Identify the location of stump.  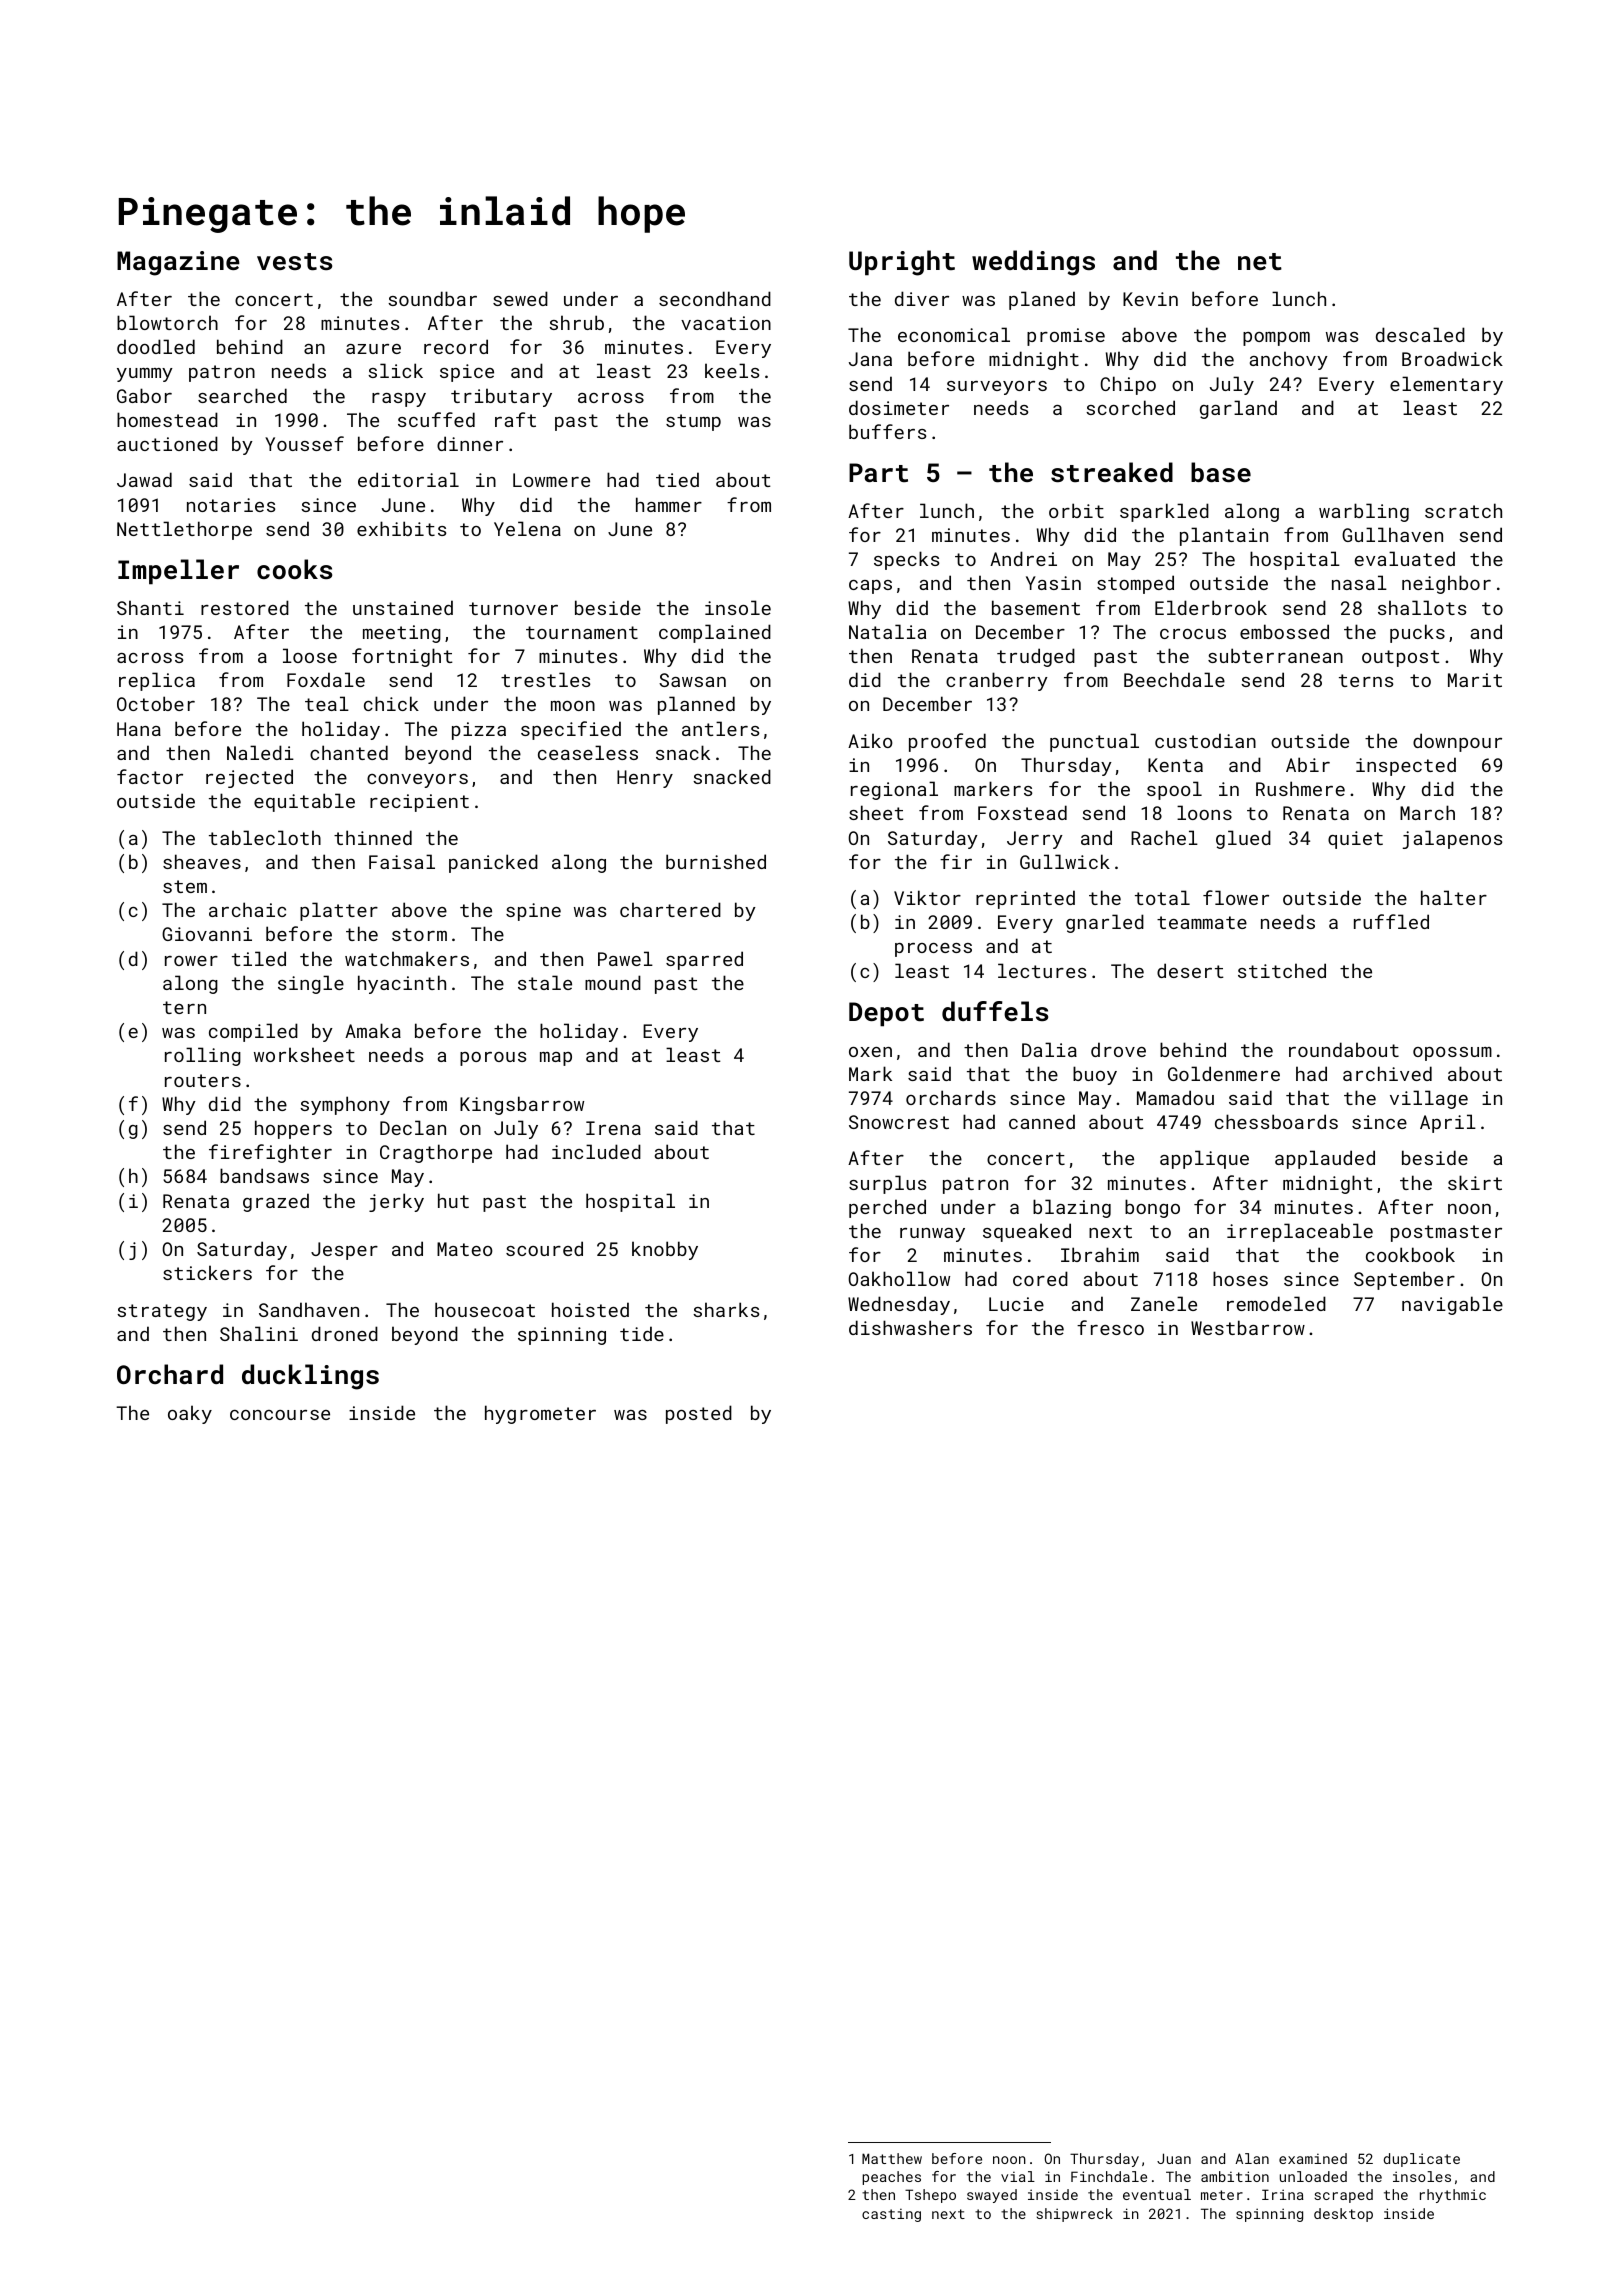
(693, 422).
